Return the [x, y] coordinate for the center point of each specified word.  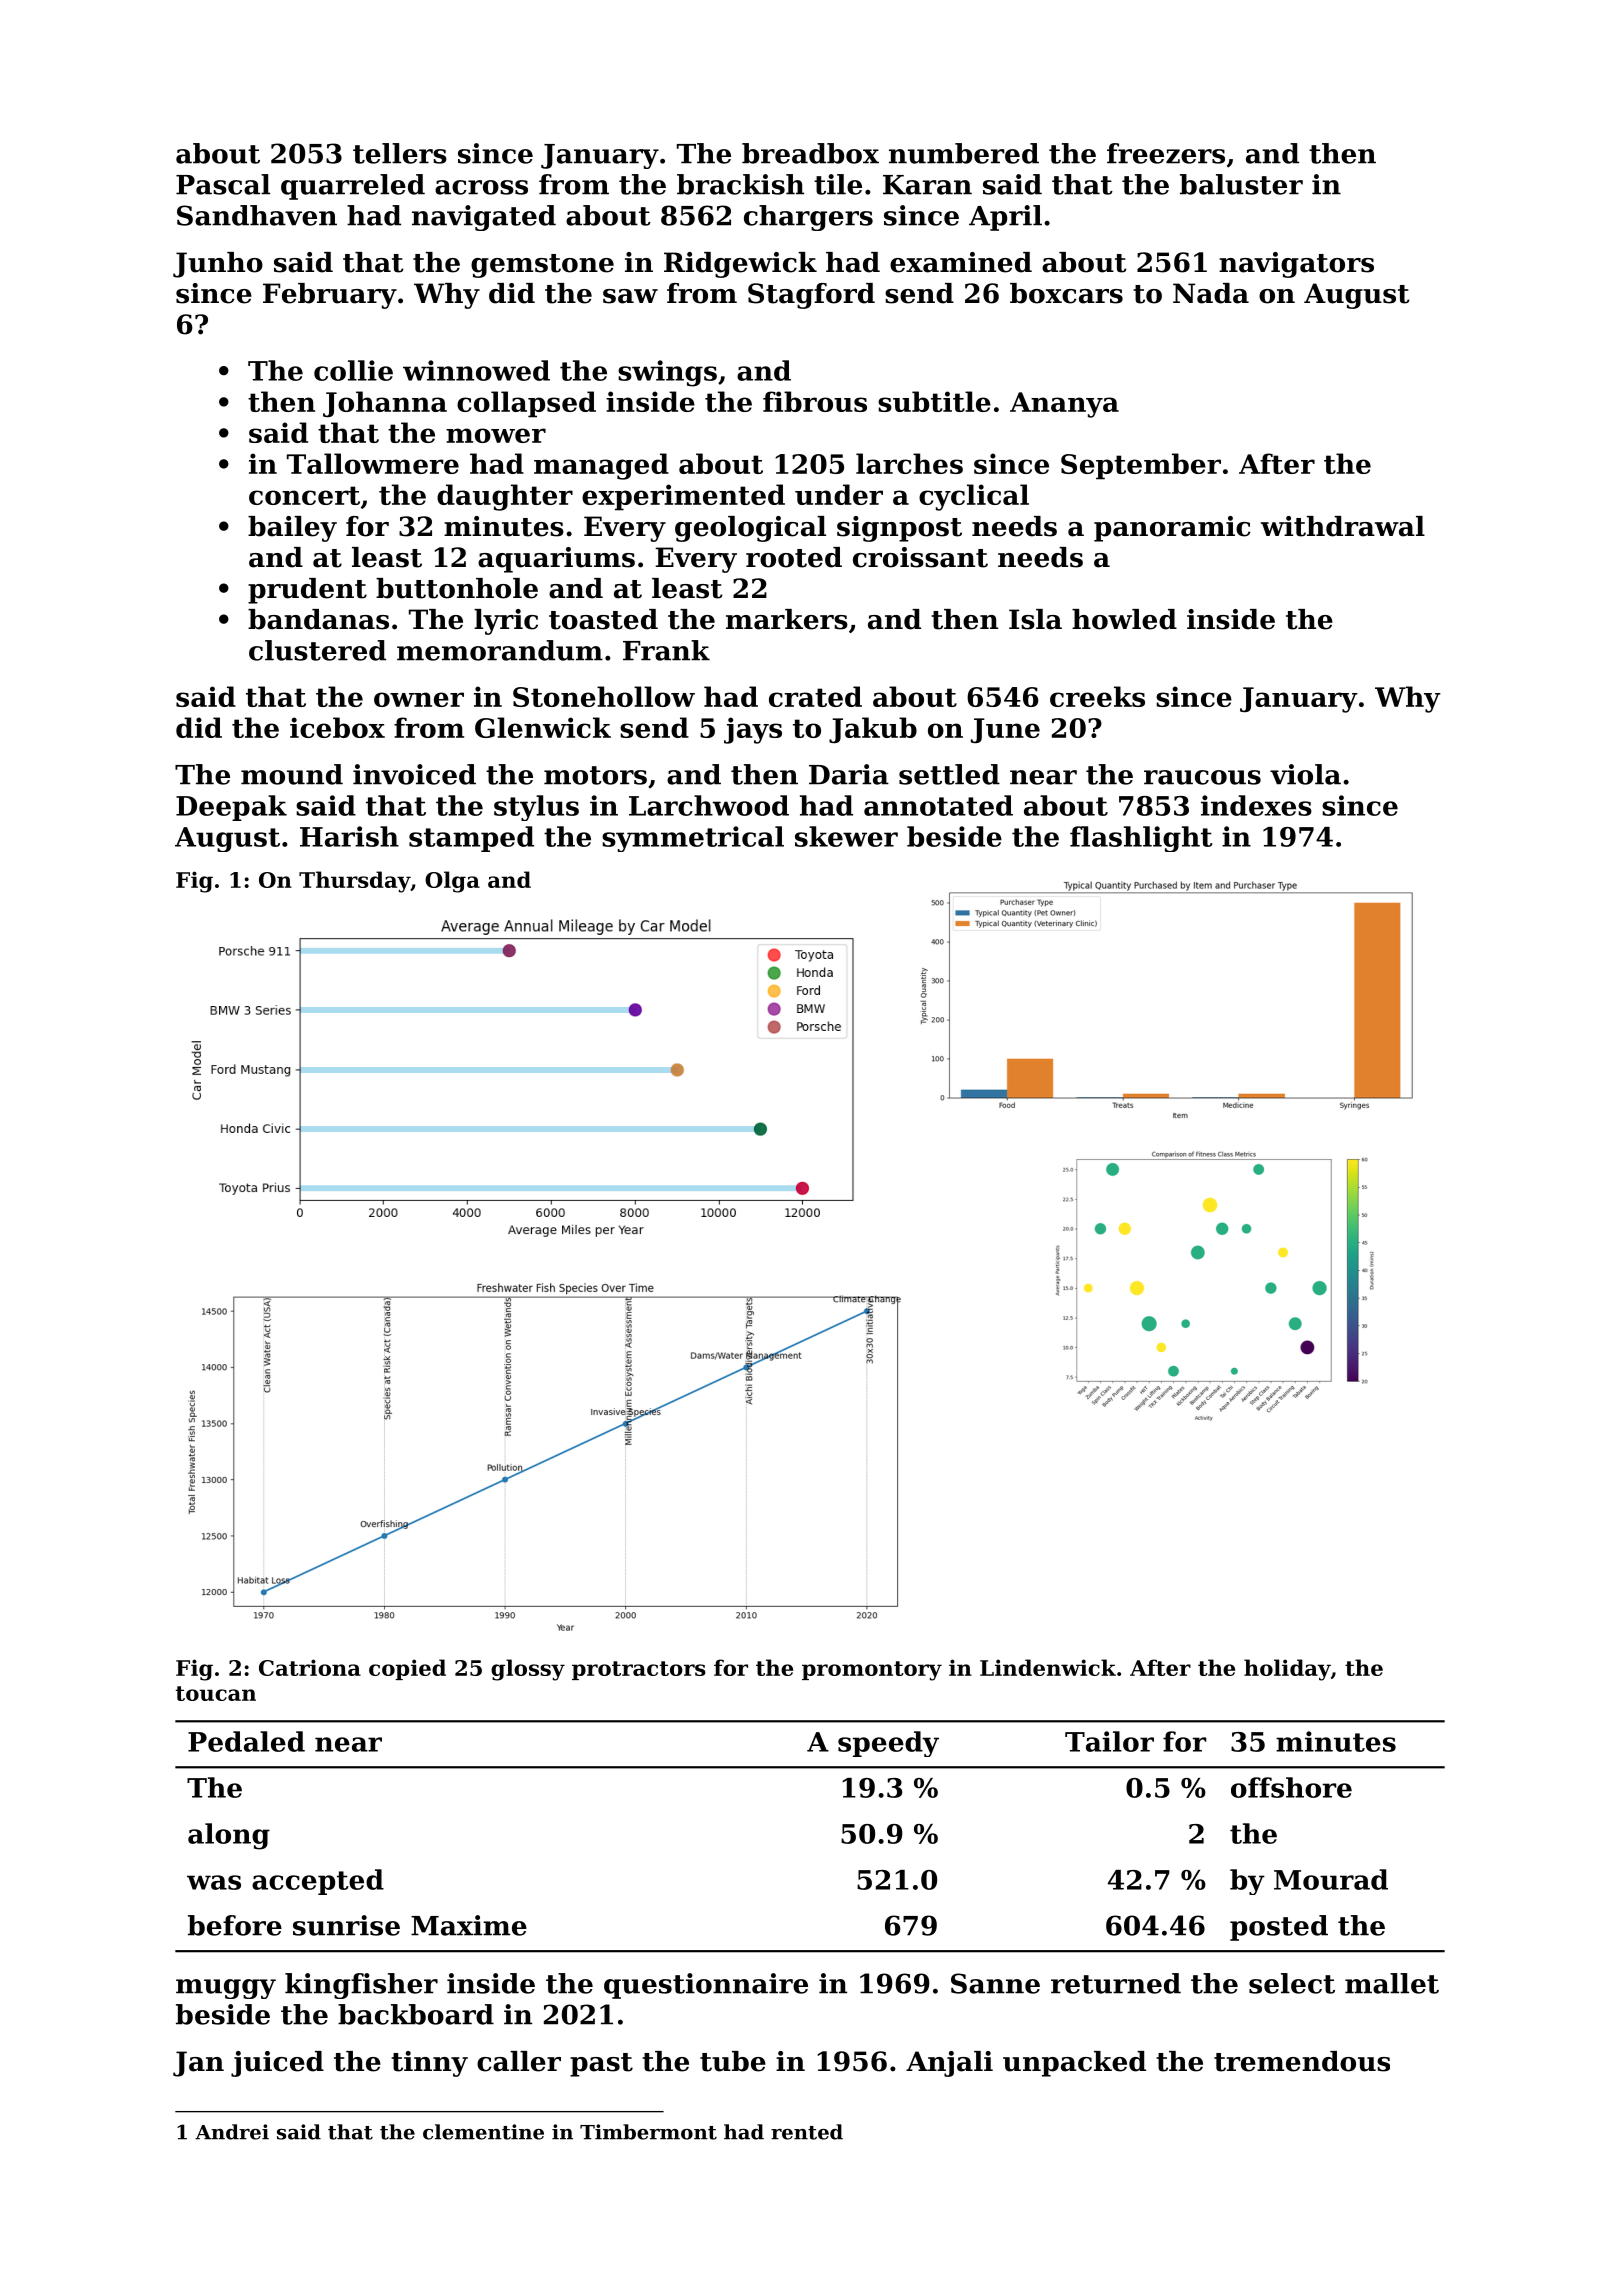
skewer [846, 836]
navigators [1296, 265]
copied [407, 1669]
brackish [740, 184]
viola [1305, 774]
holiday [1287, 1670]
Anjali [949, 2064]
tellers [400, 153]
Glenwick [543, 727]
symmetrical [693, 839]
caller [519, 2061]
